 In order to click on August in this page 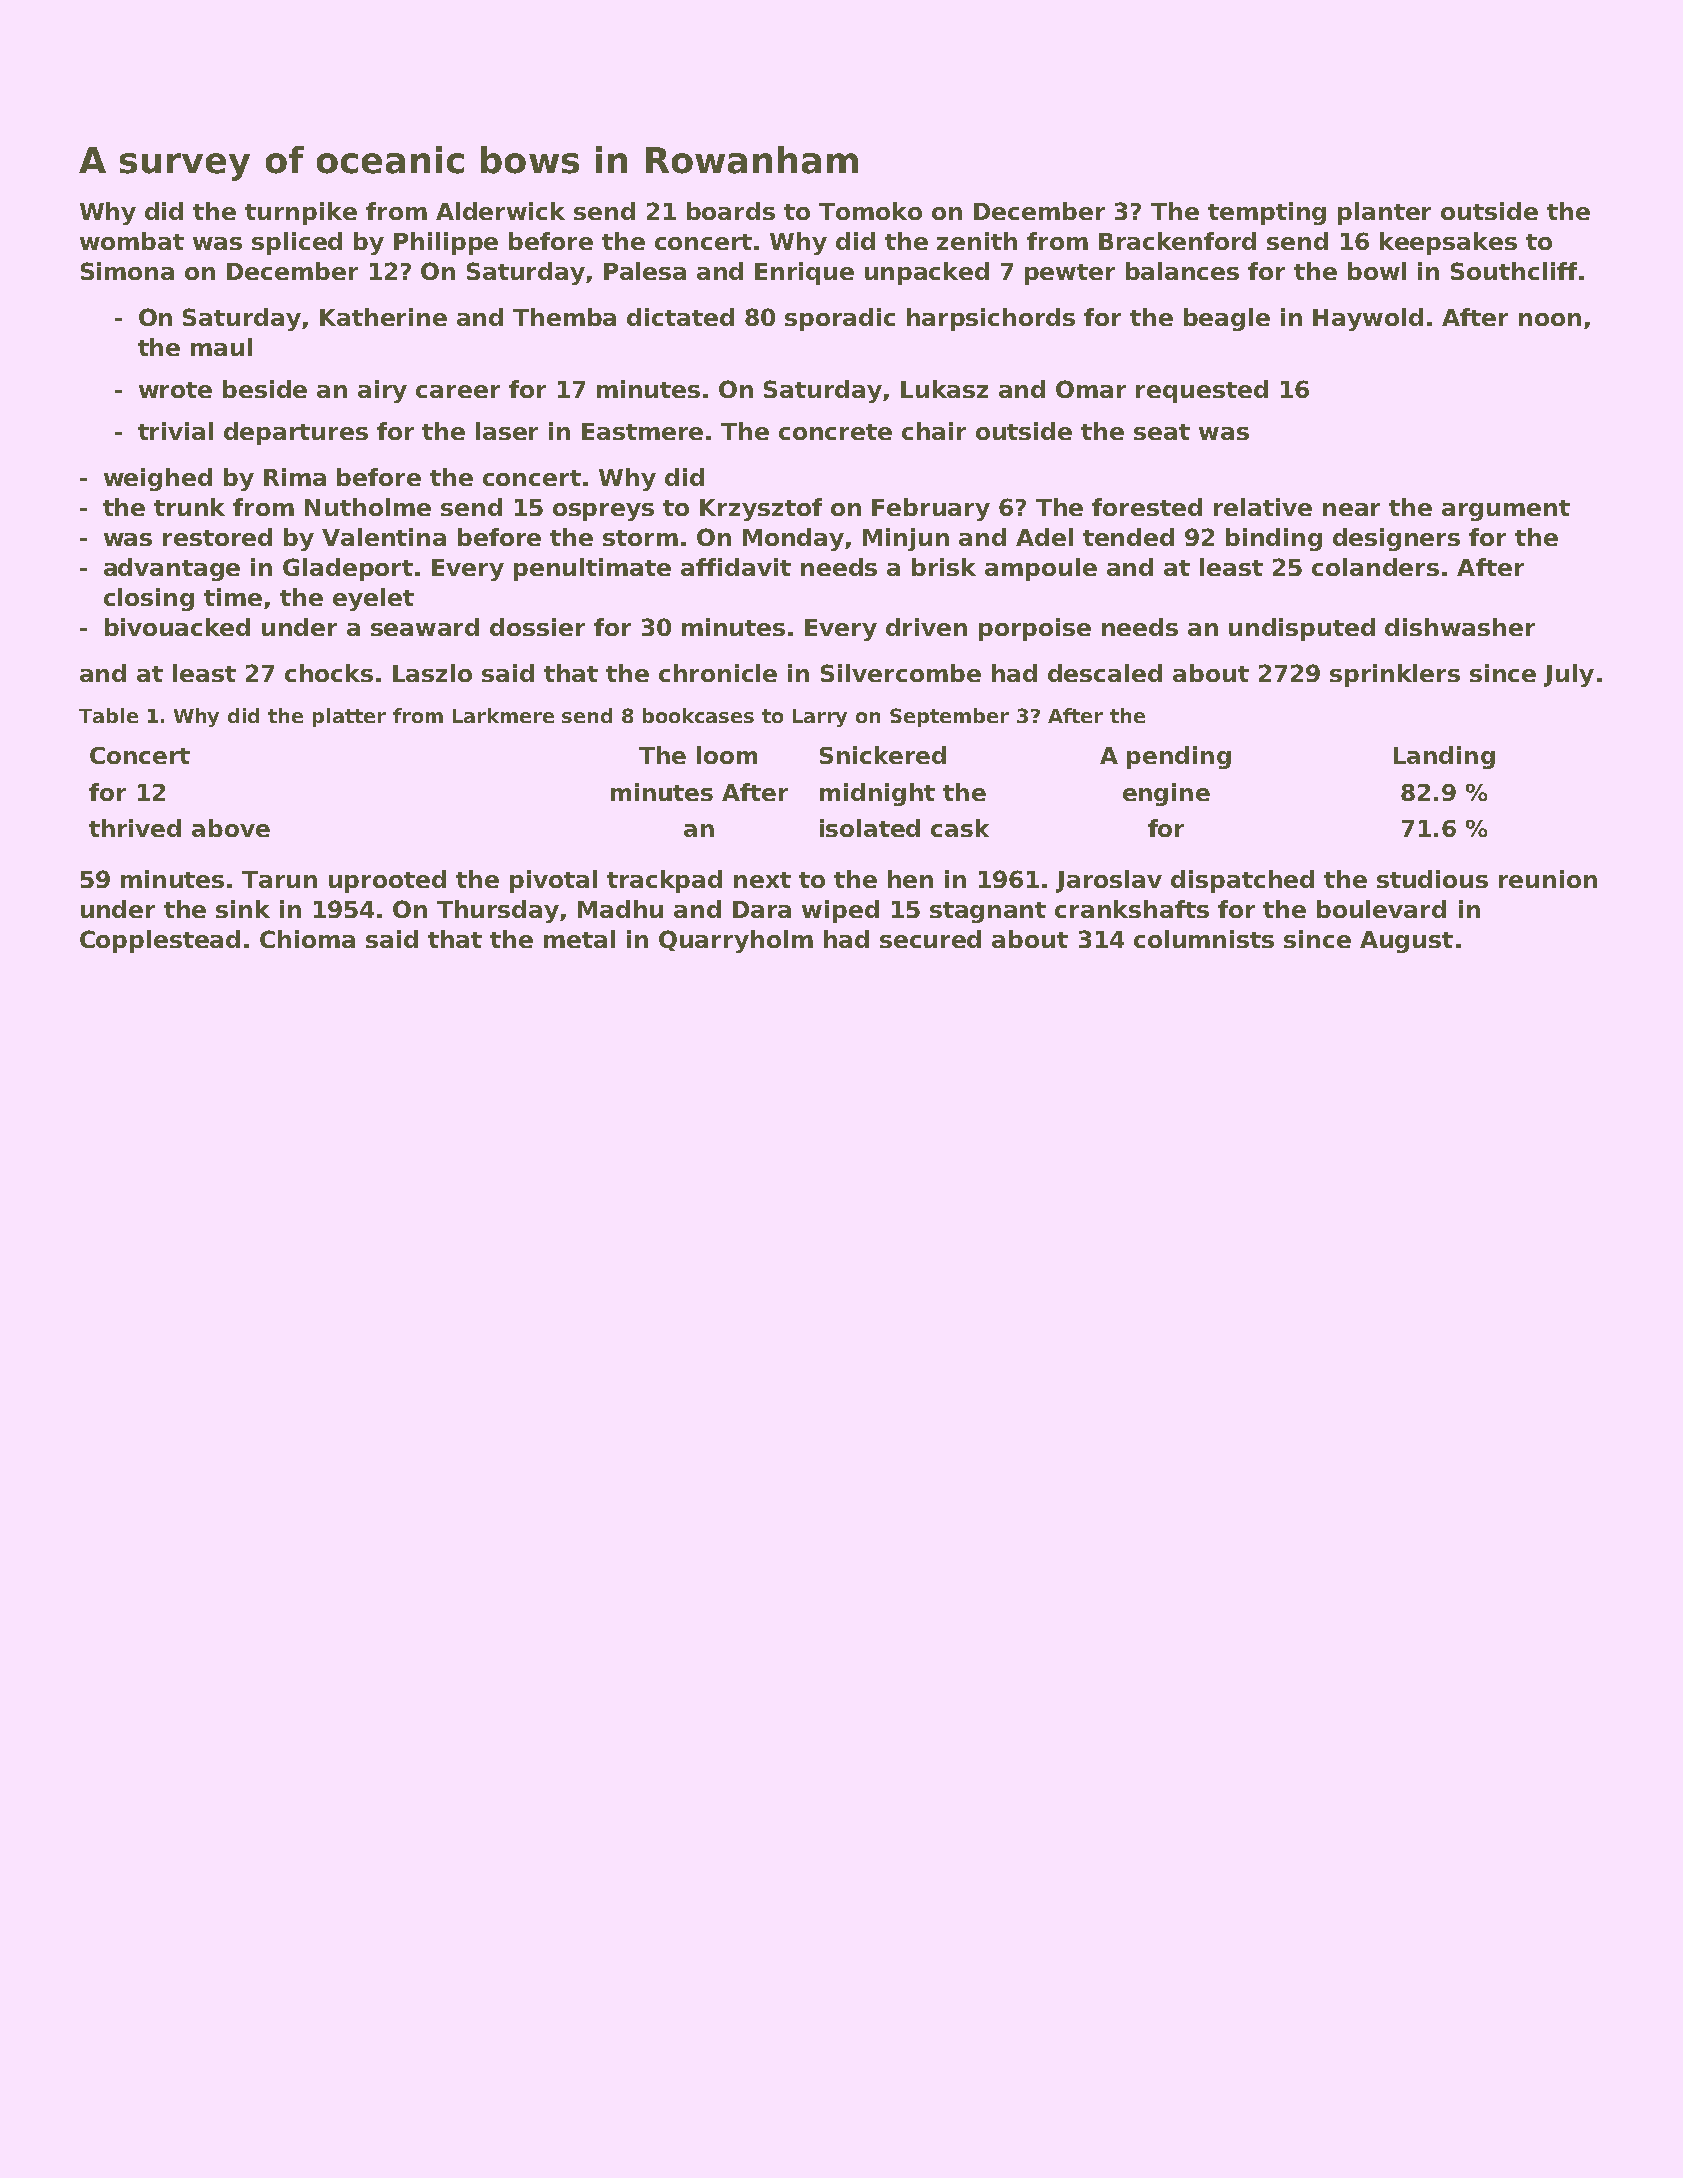, I will do `click(1406, 942)`.
